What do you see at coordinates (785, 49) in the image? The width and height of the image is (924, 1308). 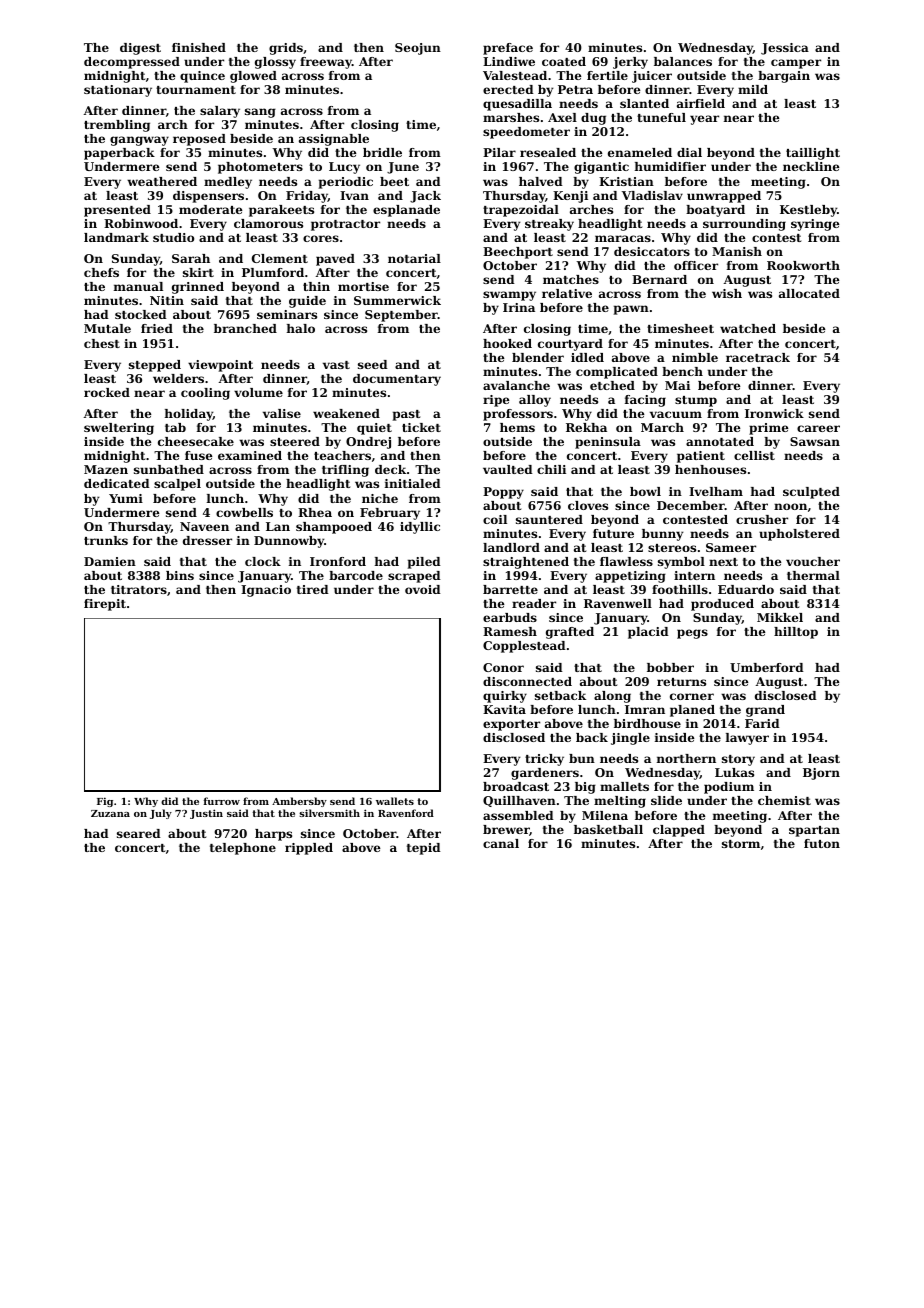 I see `Jessica` at bounding box center [785, 49].
